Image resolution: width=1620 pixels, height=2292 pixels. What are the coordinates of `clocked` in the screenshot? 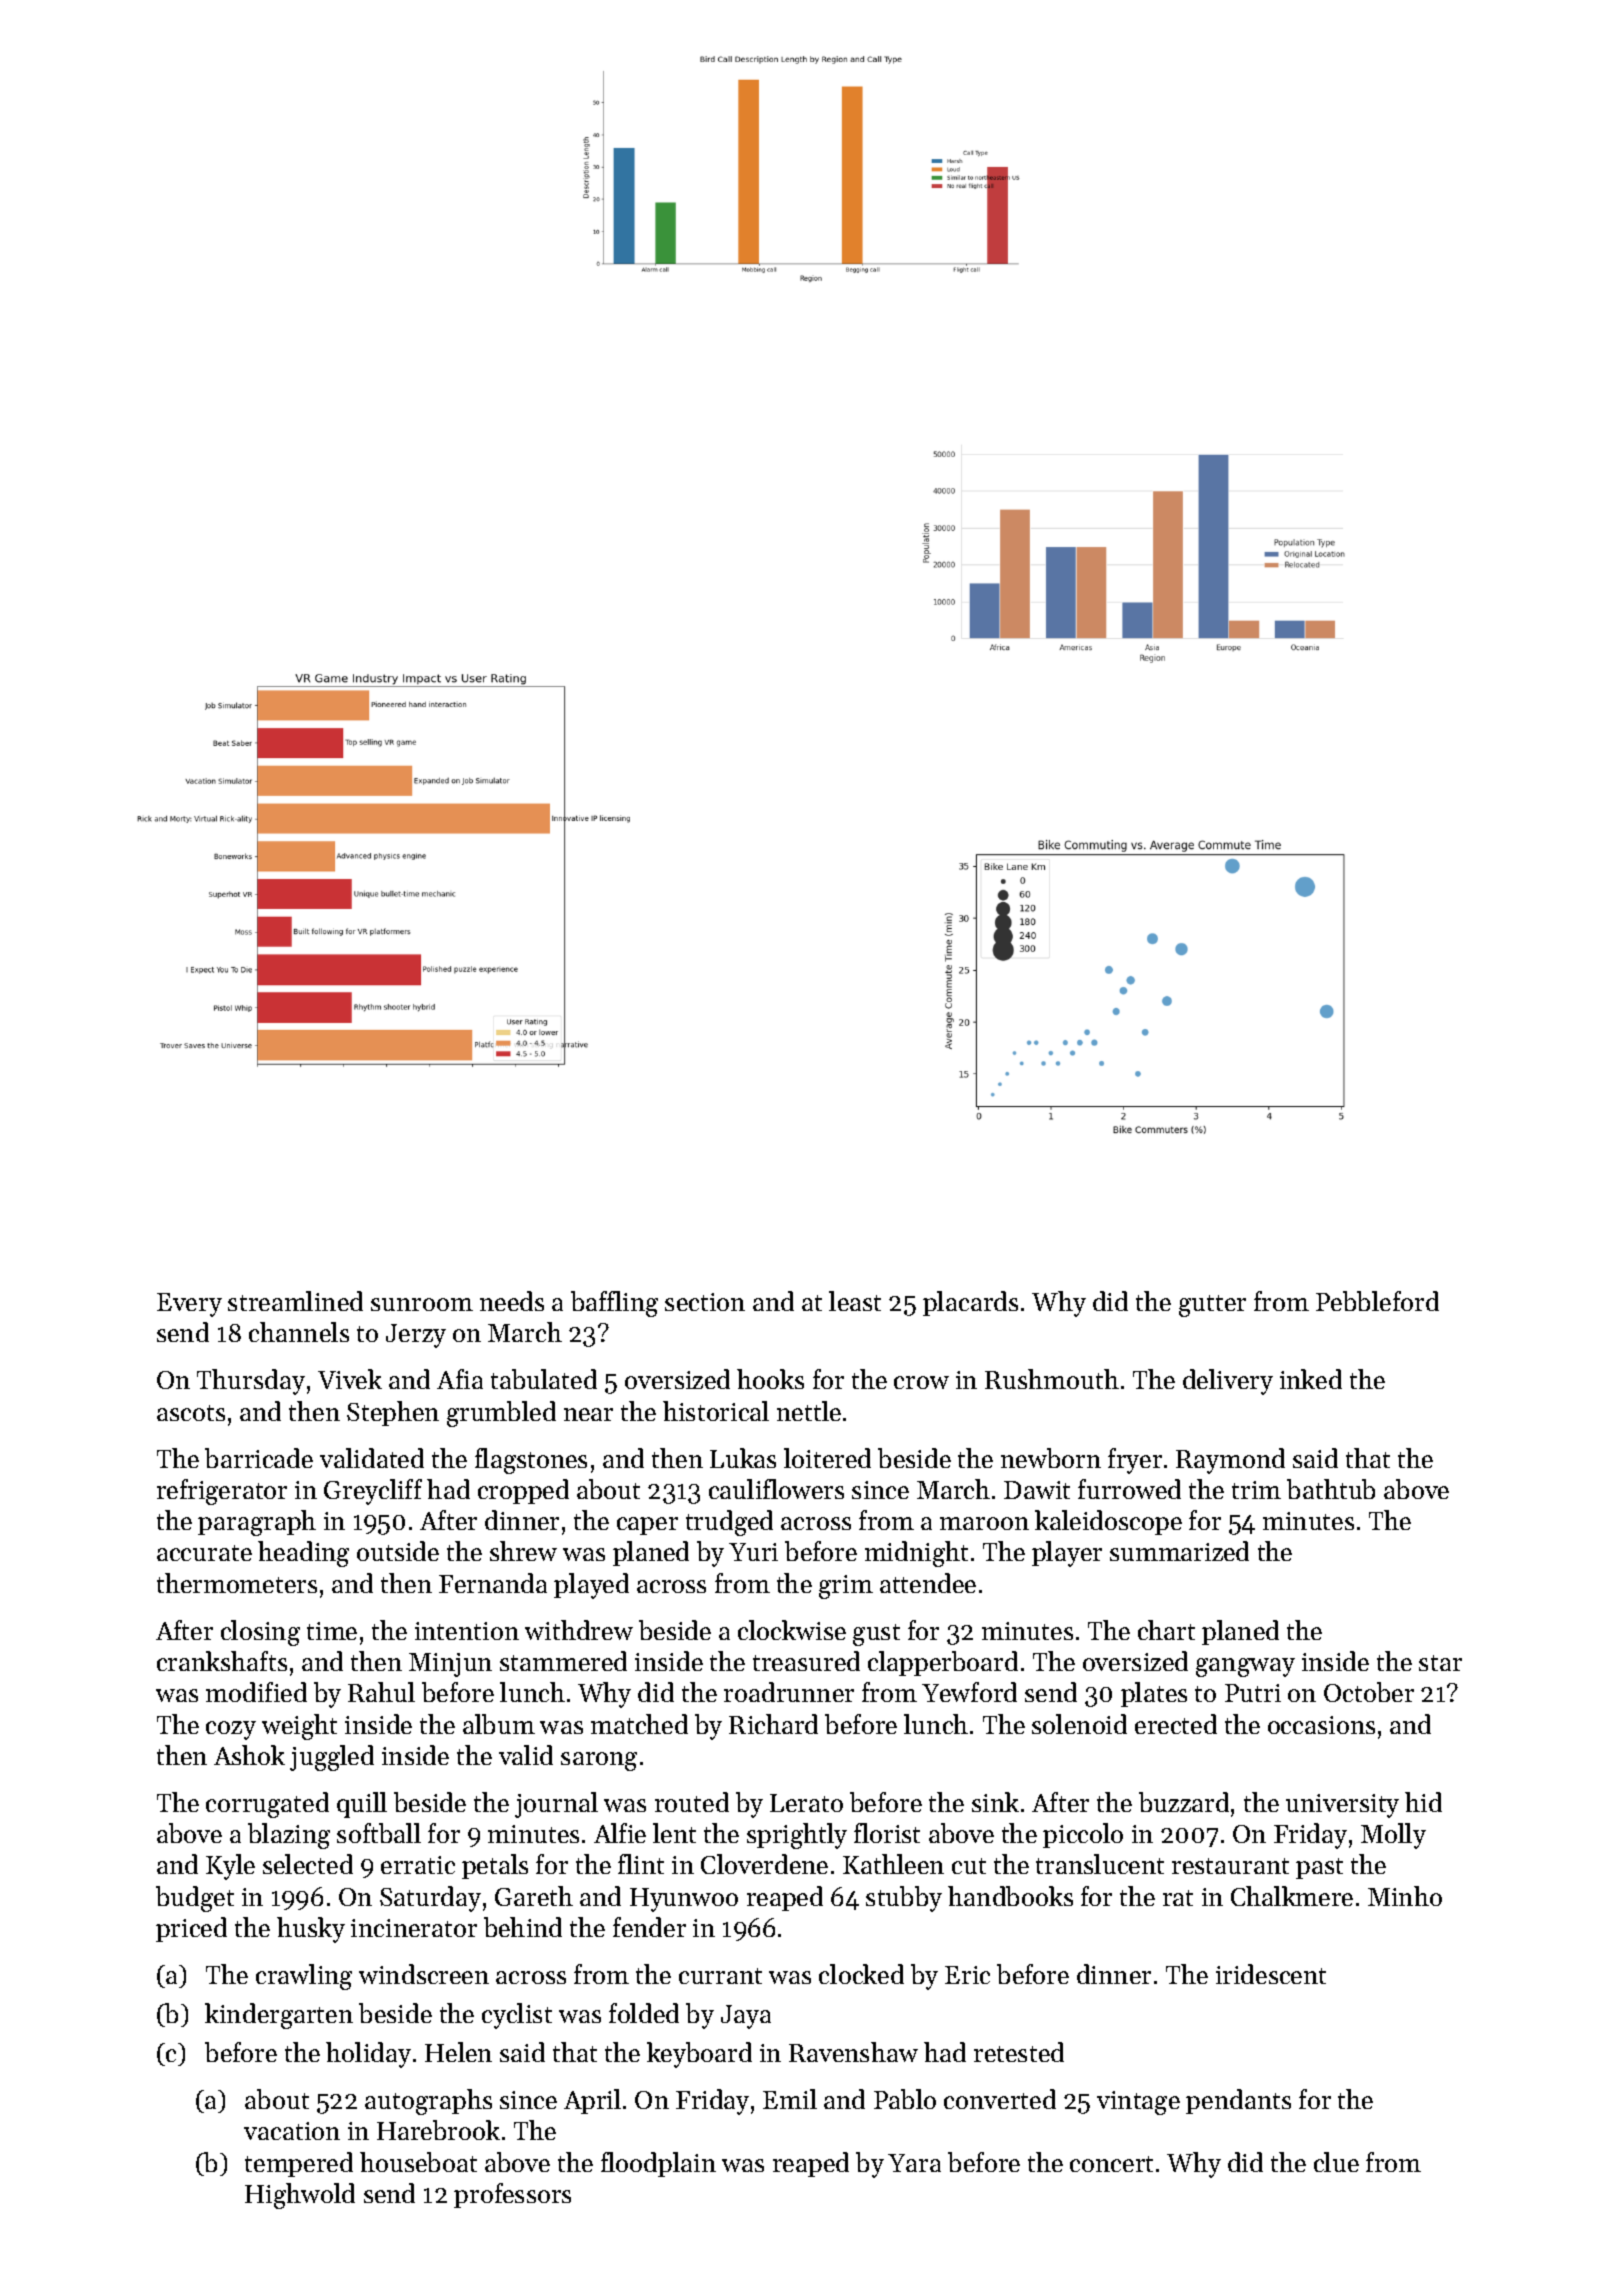 It's located at (861, 1974).
